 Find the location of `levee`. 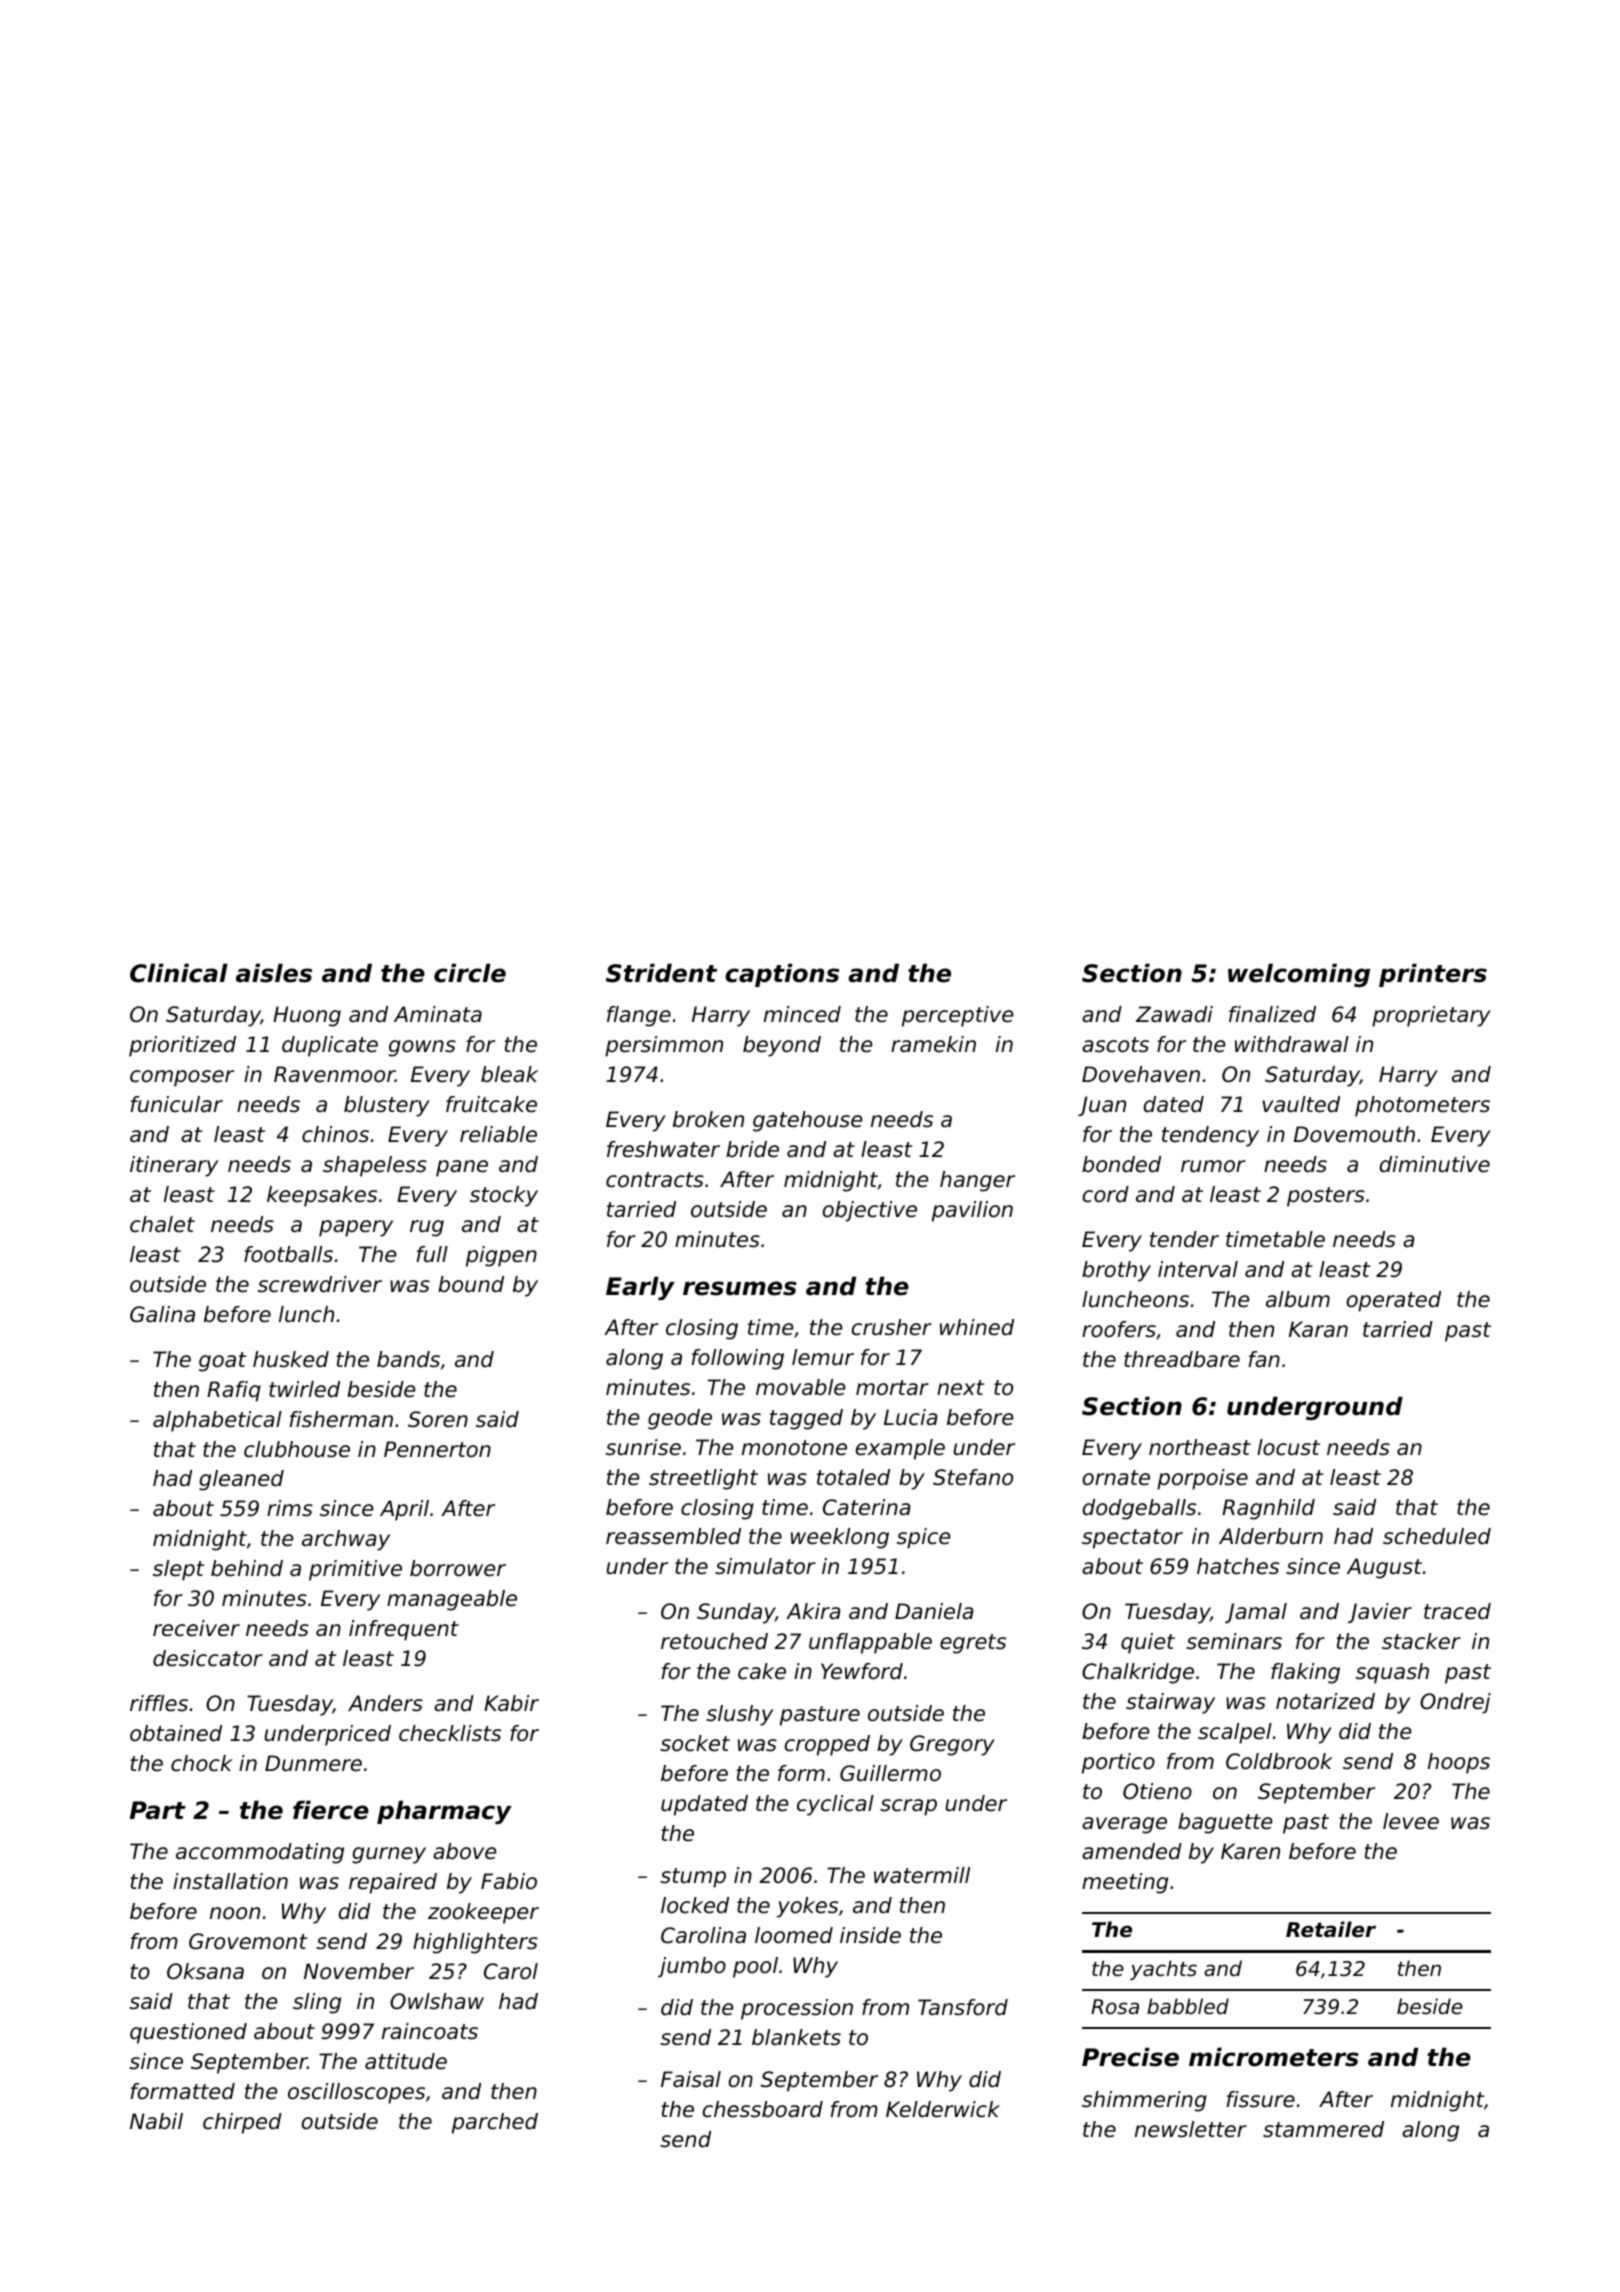

levee is located at coordinates (1411, 1821).
